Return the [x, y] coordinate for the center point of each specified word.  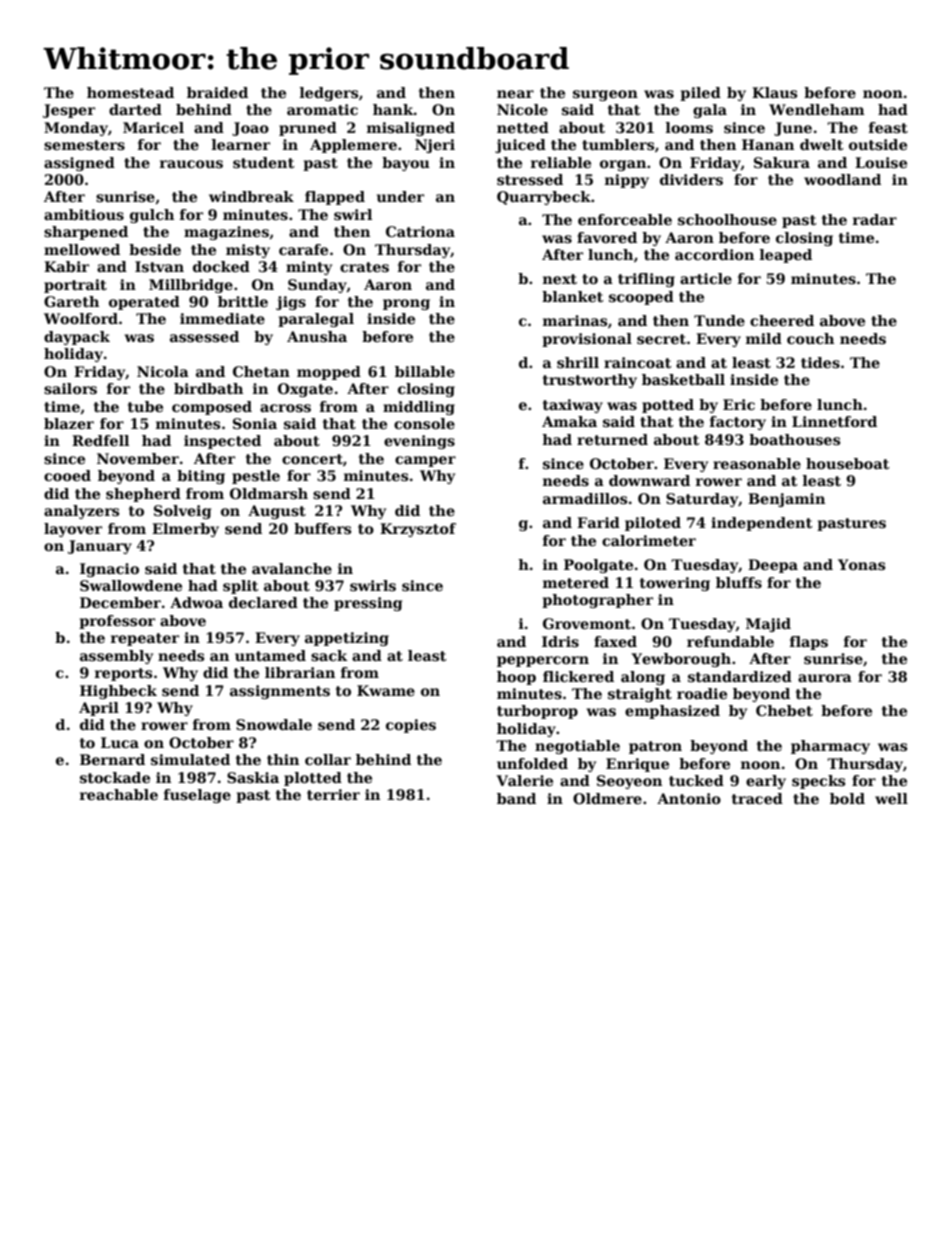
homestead [130, 92]
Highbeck [118, 692]
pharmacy [830, 747]
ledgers [329, 94]
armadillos [585, 498]
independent [762, 524]
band [516, 798]
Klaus [774, 92]
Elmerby [185, 530]
